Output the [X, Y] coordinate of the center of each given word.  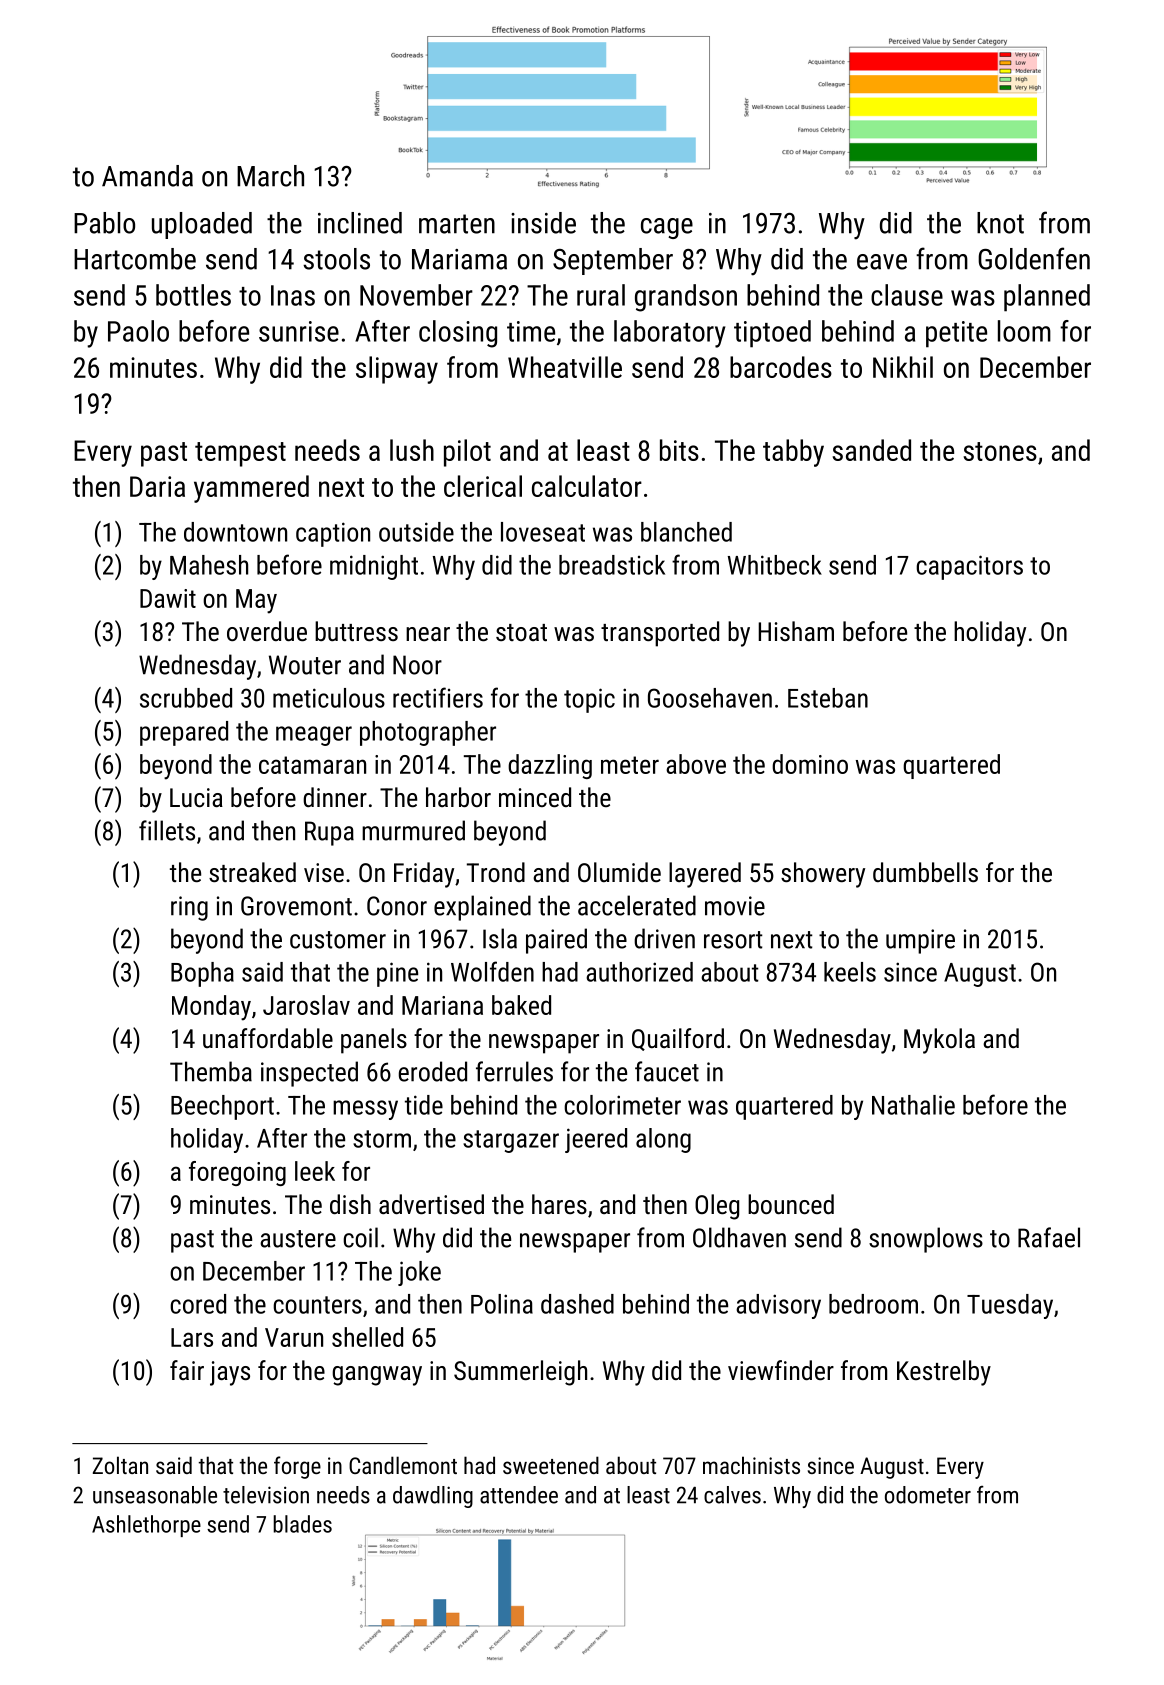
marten [457, 224]
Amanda [147, 176]
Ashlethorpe [146, 1526]
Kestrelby [944, 1373]
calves [732, 1495]
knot [1000, 223]
